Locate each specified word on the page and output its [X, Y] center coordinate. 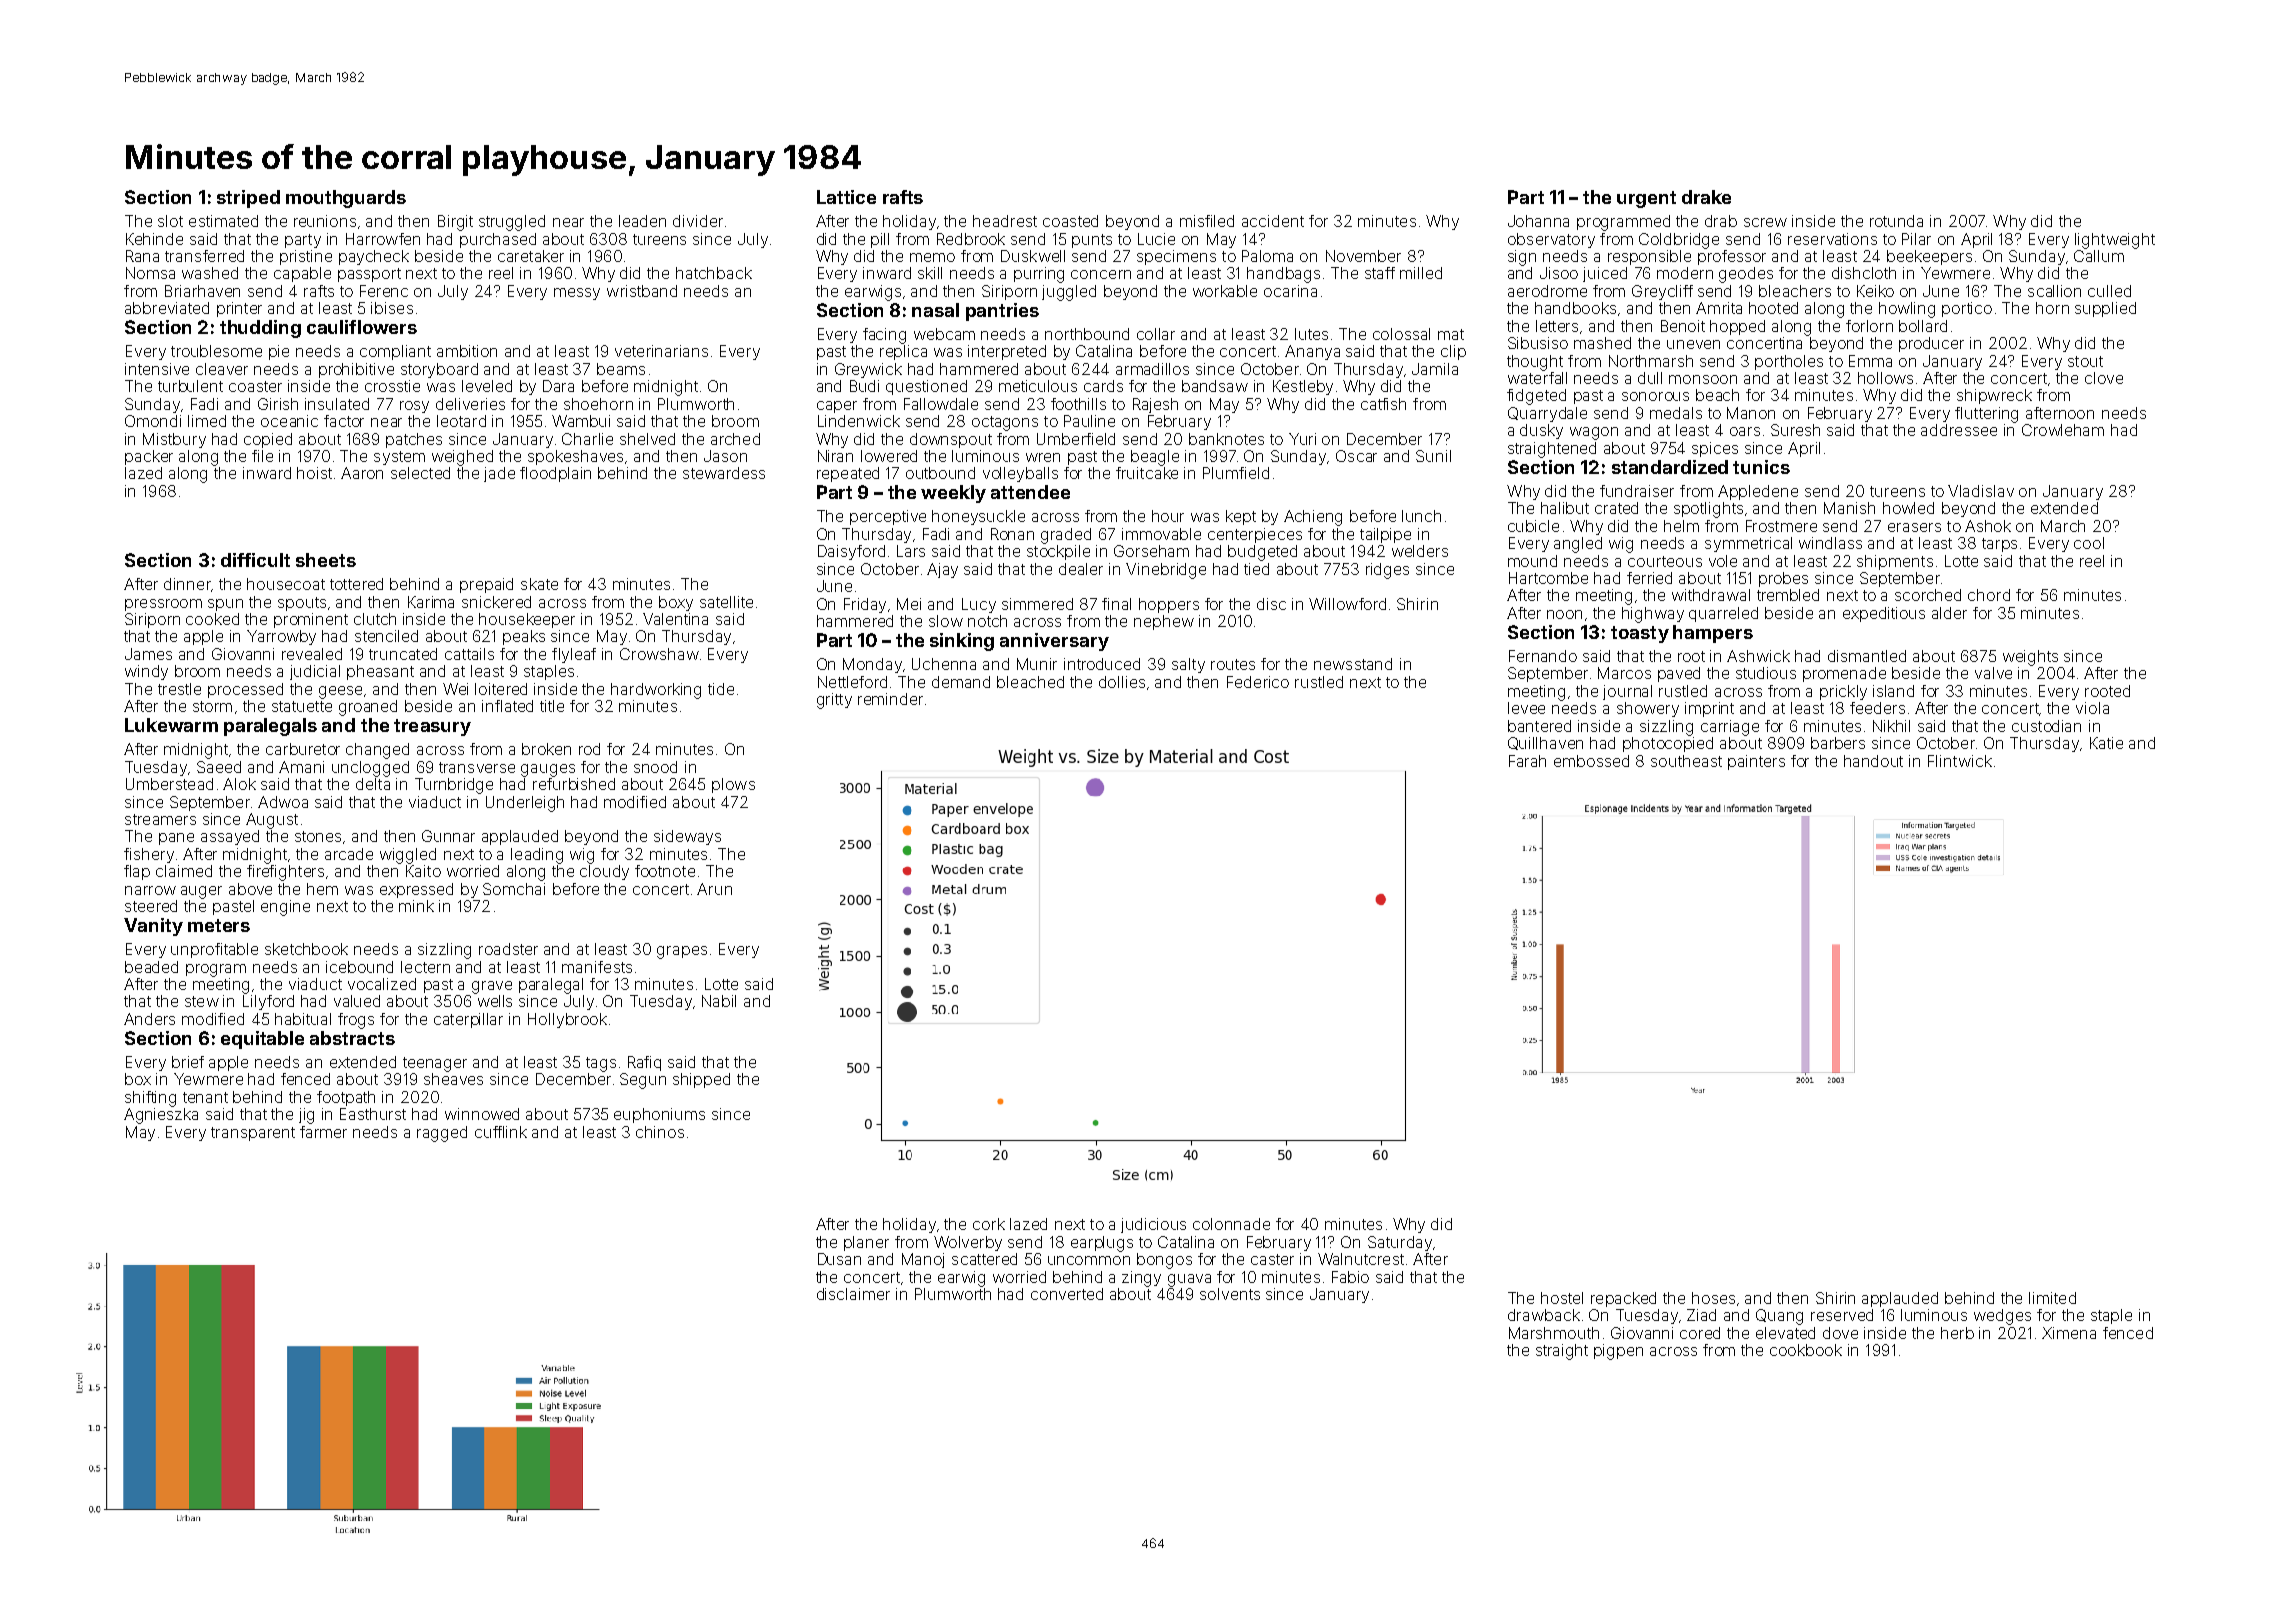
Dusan [839, 1259]
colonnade [1231, 1224]
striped [248, 199]
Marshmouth [1554, 1333]
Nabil [719, 1001]
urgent [1646, 199]
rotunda [1896, 221]
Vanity [153, 927]
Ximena [2069, 1333]
